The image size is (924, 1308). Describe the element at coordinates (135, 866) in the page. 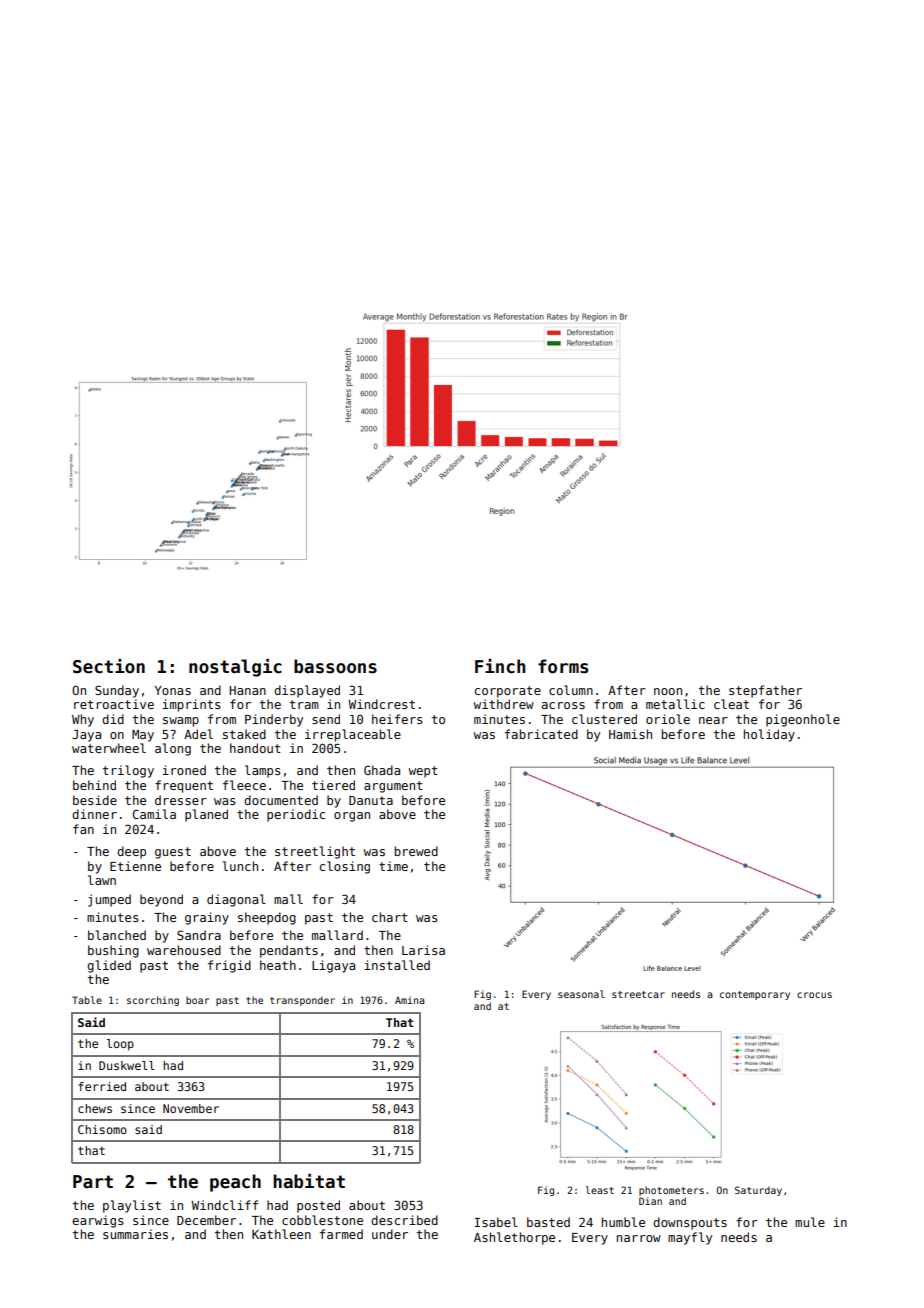

I see `Etienne` at that location.
